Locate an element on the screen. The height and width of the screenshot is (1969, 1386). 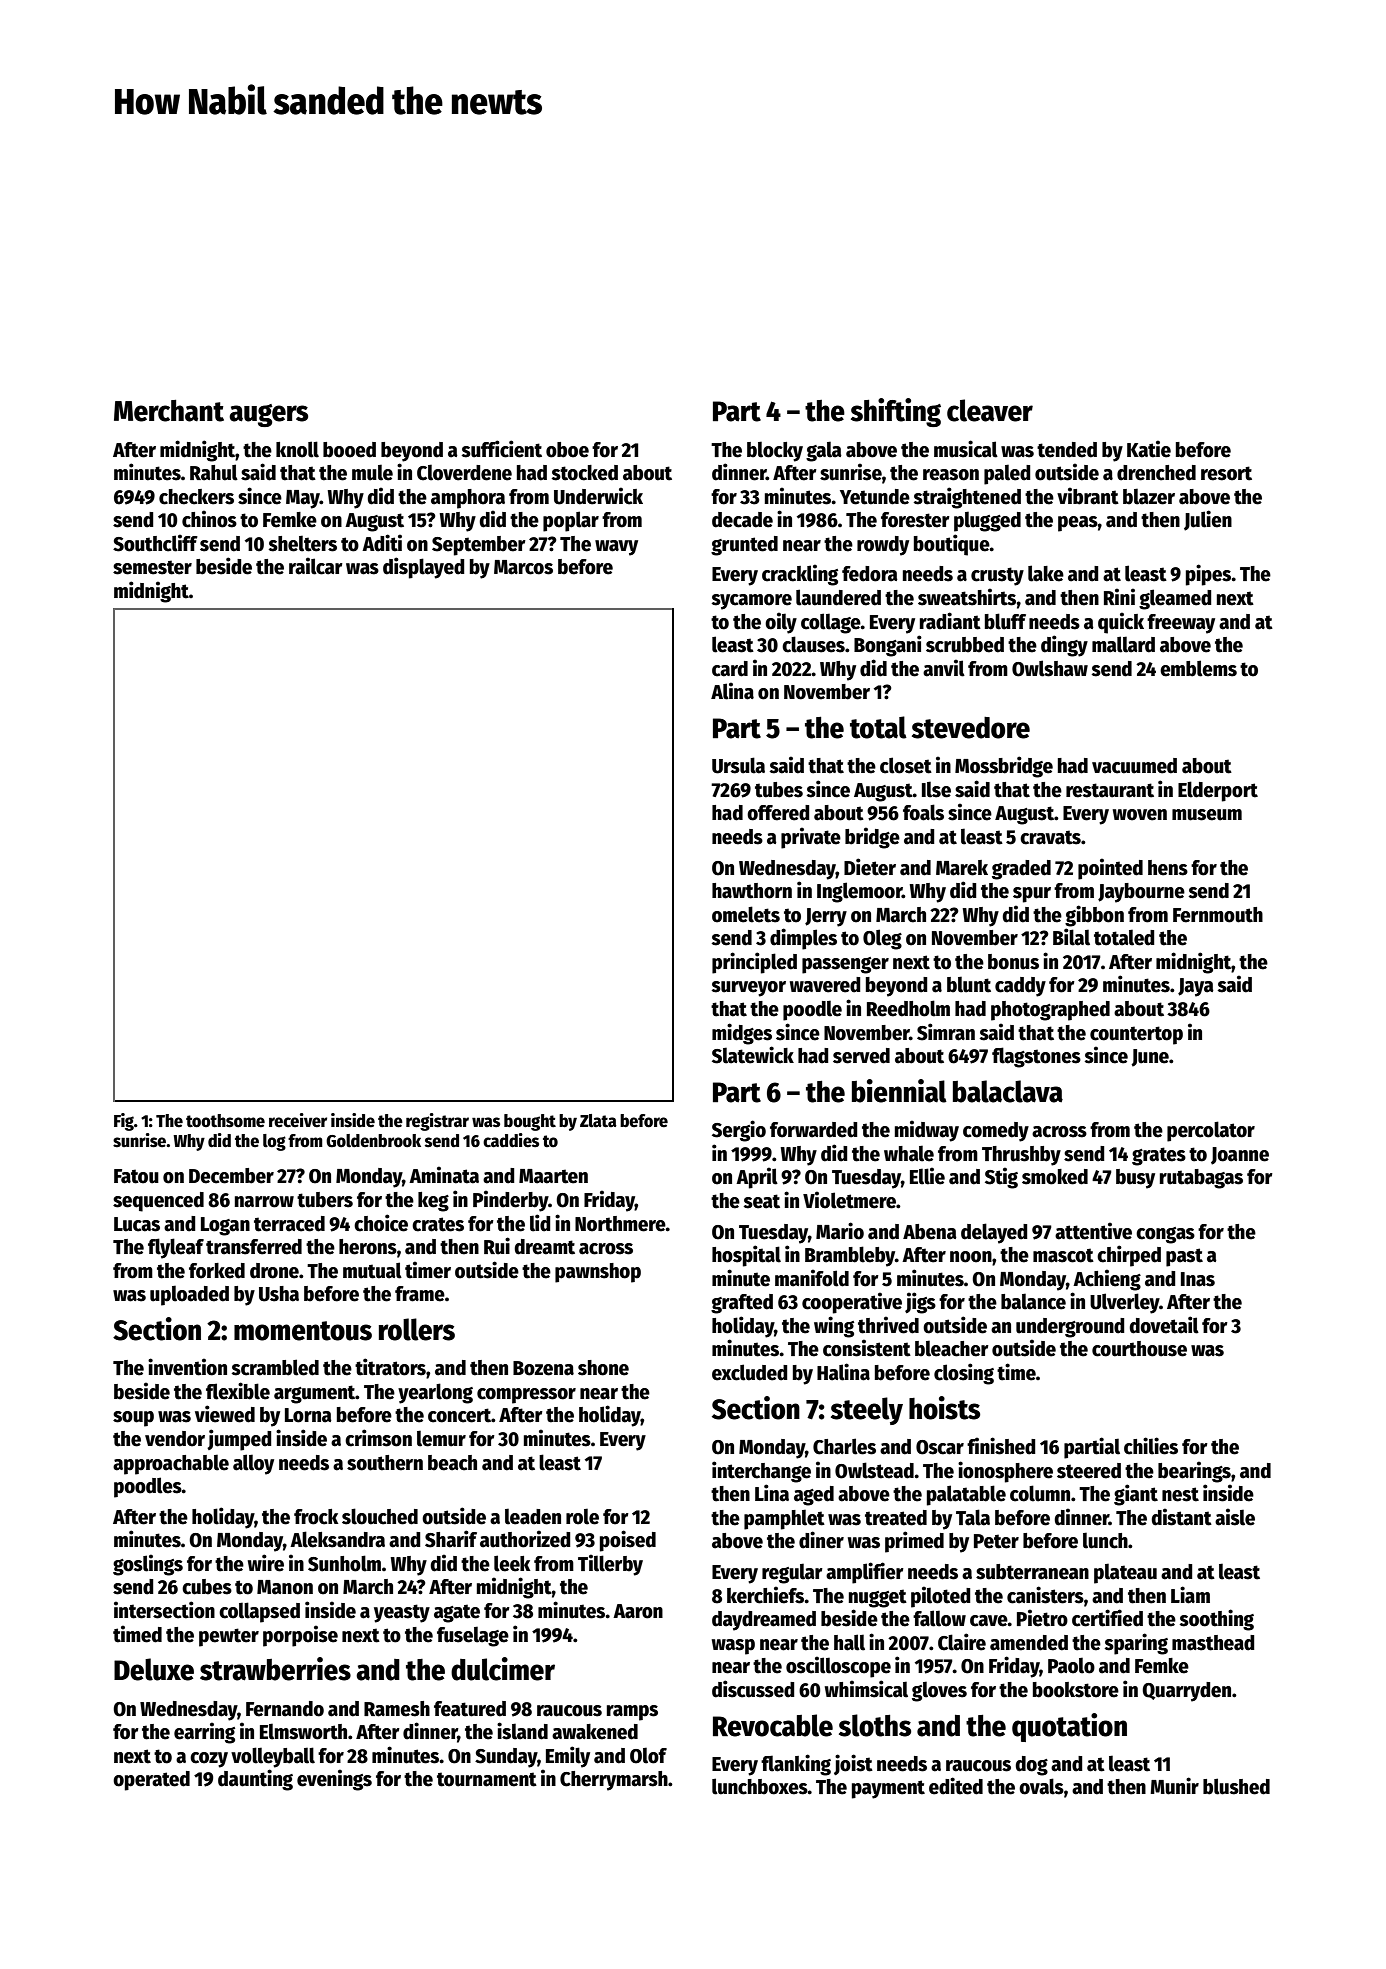
Fernando is located at coordinates (285, 1709).
